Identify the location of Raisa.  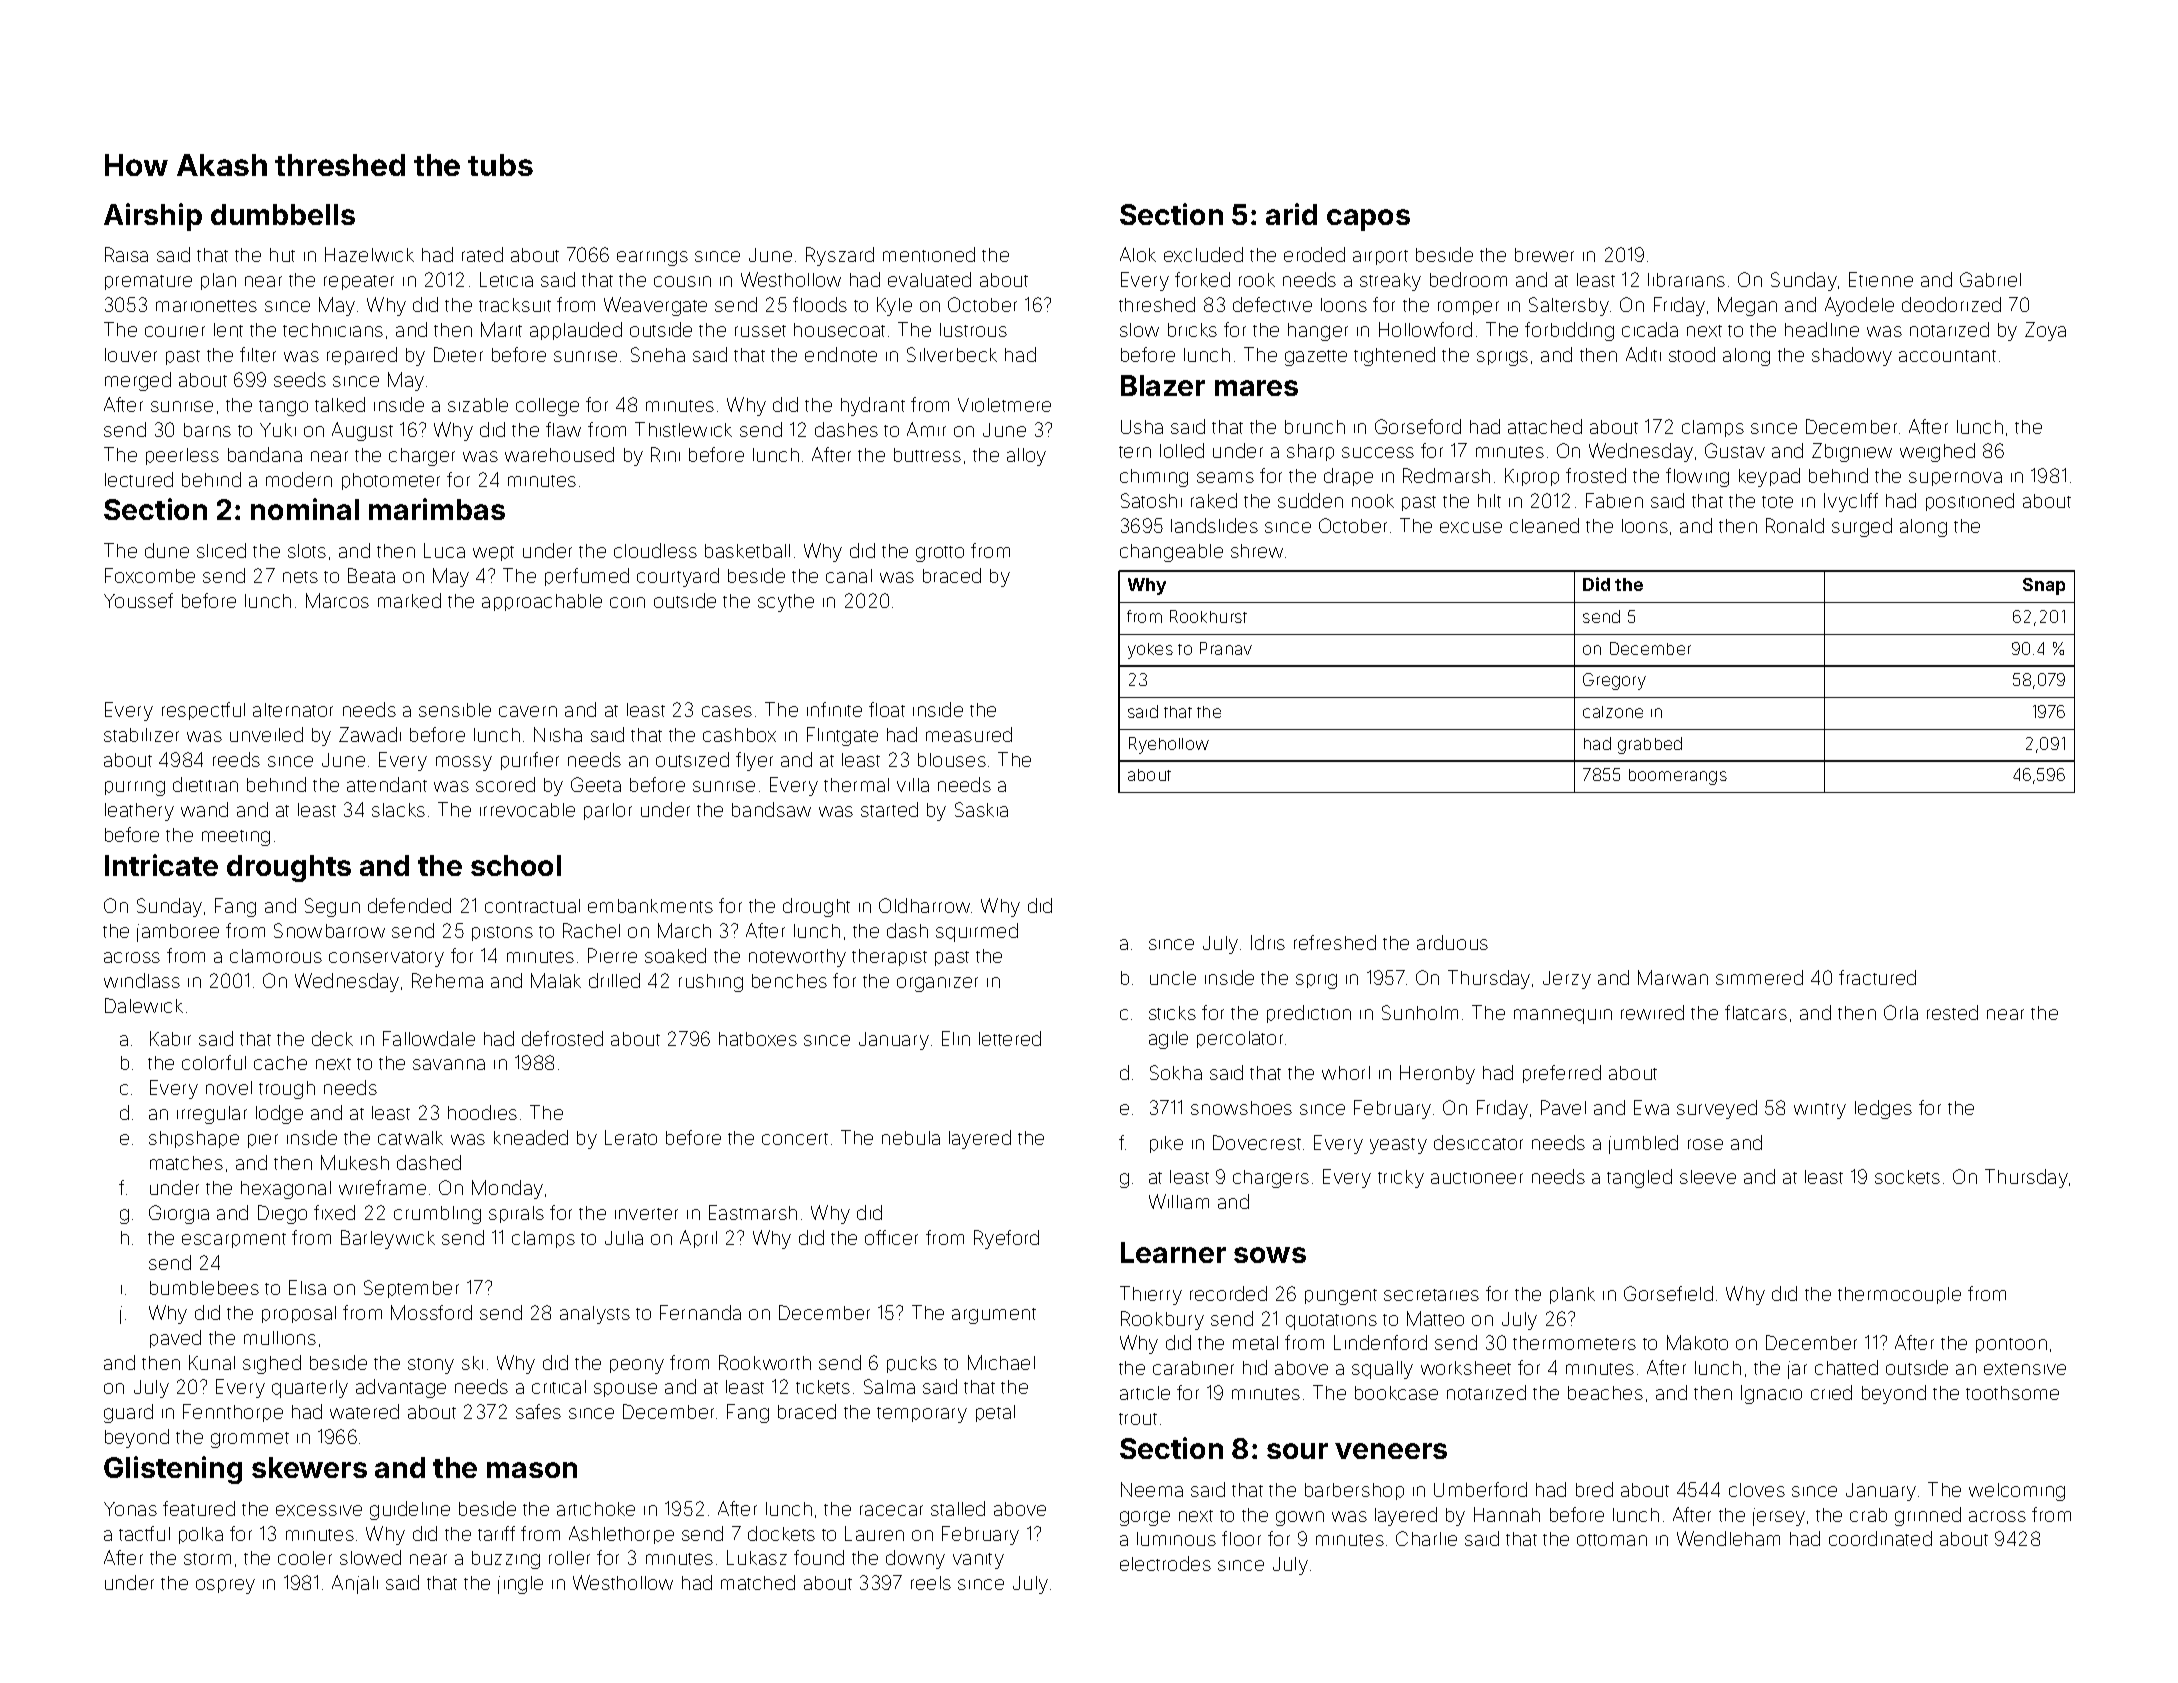
(126, 254).
